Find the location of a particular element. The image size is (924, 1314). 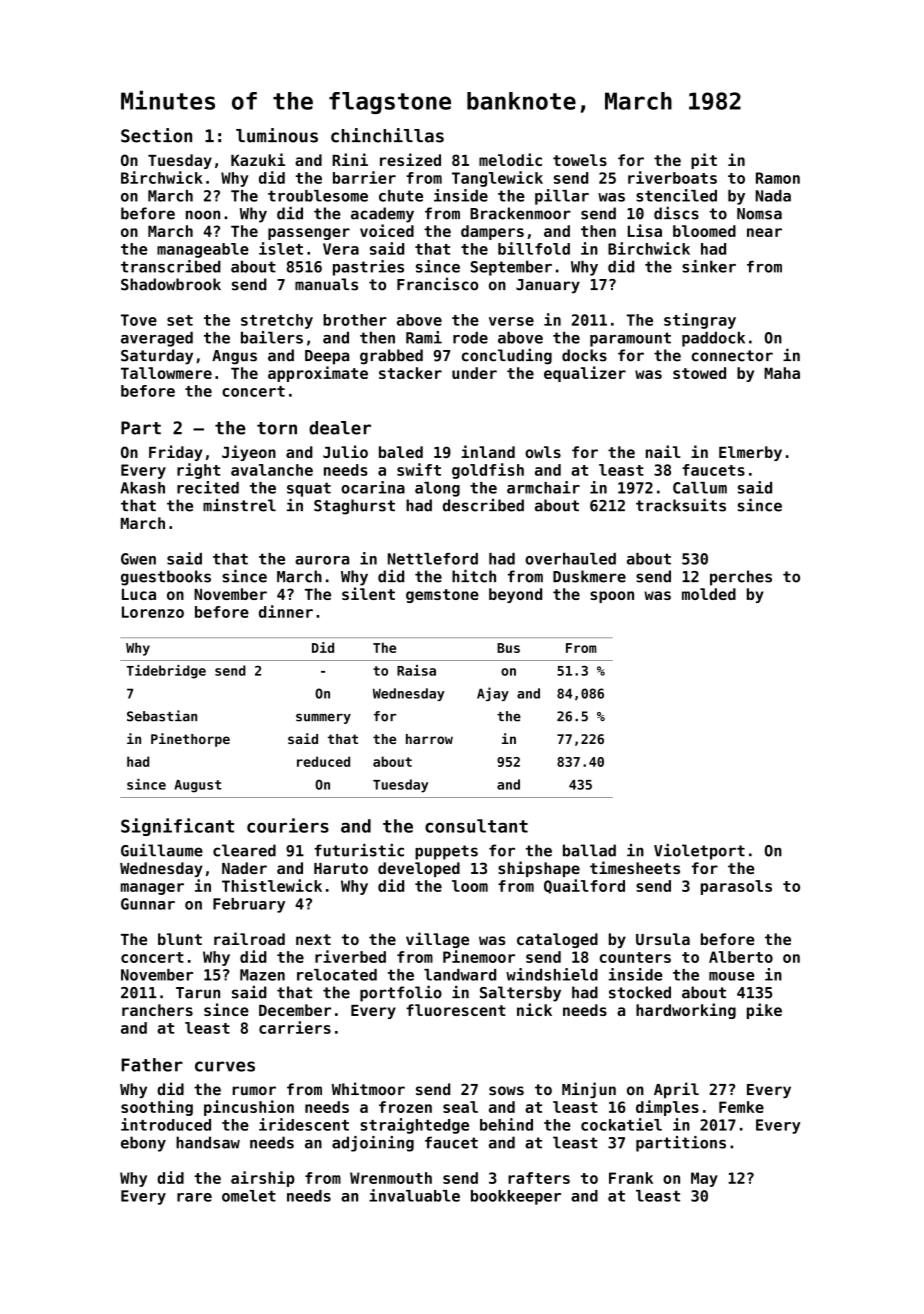

harrow is located at coordinates (429, 739).
